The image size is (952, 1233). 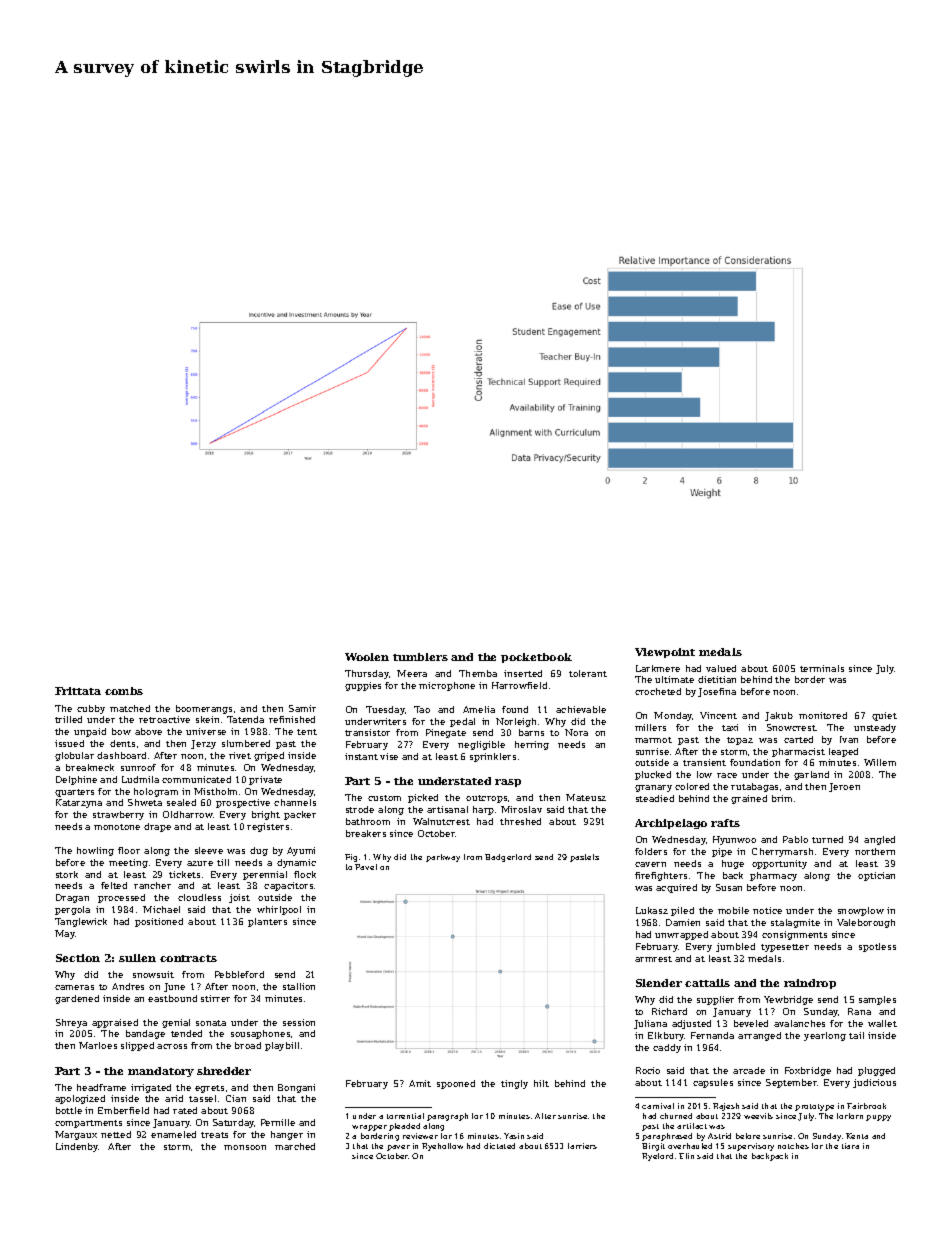 I want to click on valued, so click(x=721, y=668).
